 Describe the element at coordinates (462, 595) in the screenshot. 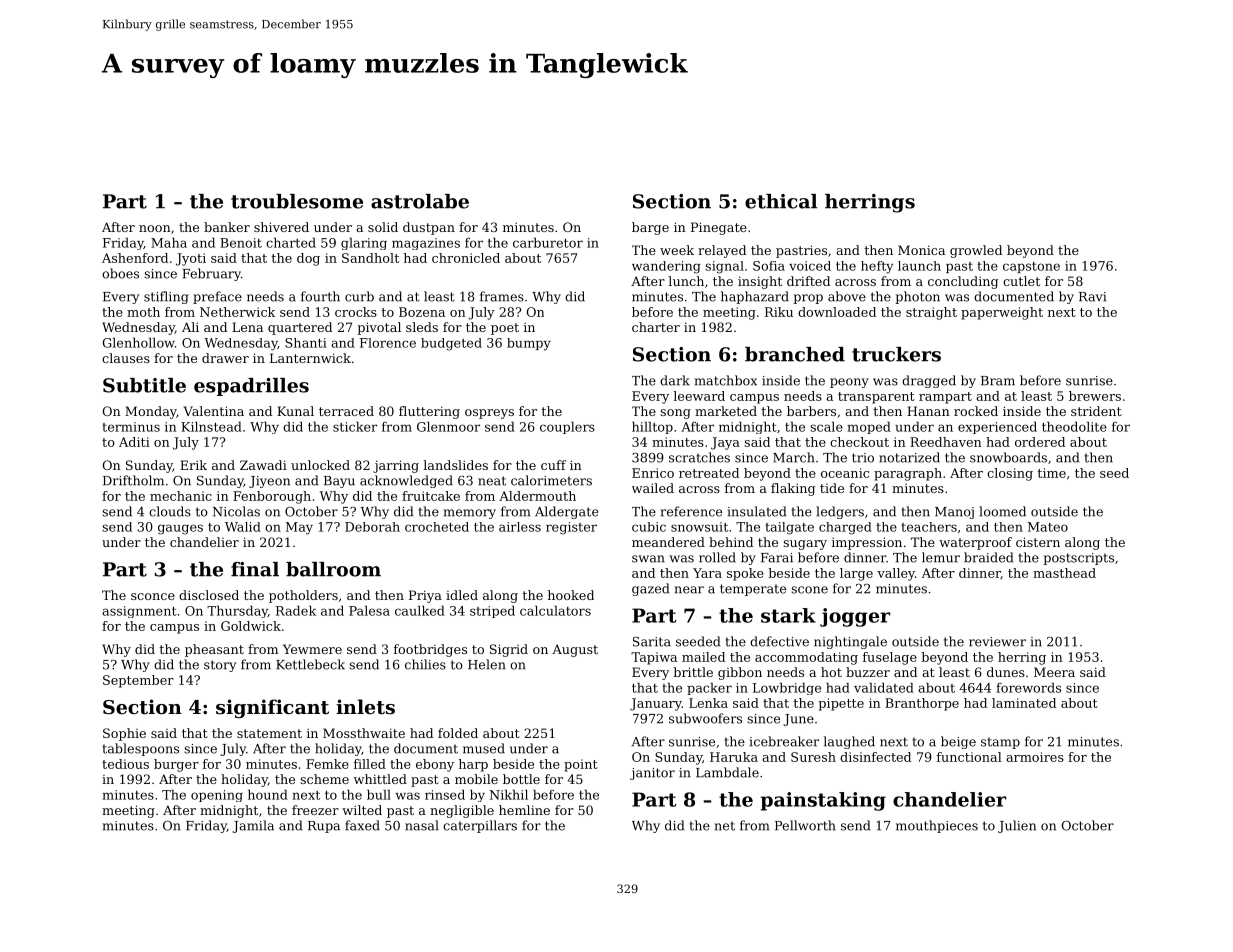

I see `idled` at that location.
